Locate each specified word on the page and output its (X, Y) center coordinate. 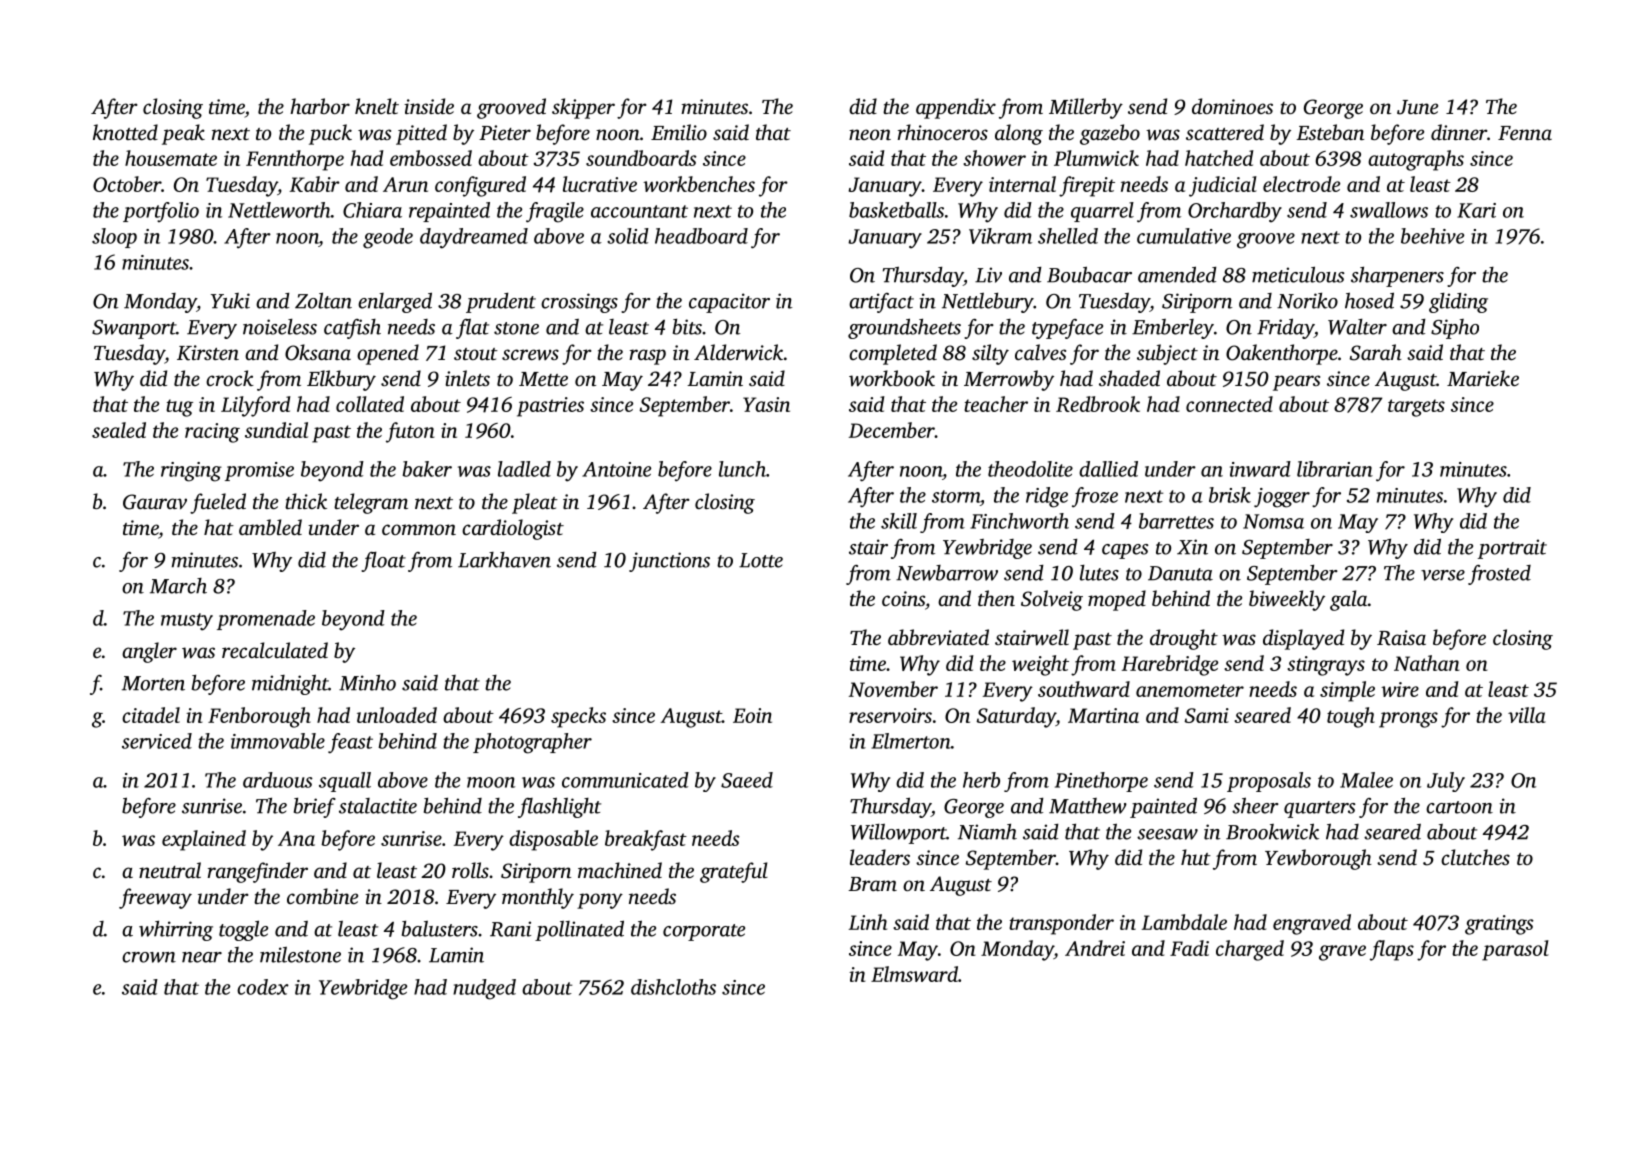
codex (263, 987)
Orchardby (1235, 212)
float (383, 562)
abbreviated (938, 637)
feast (350, 743)
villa (1527, 715)
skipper (583, 108)
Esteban (1330, 132)
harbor (320, 106)
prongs (1408, 720)
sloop (114, 238)
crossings (579, 303)
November (893, 689)
